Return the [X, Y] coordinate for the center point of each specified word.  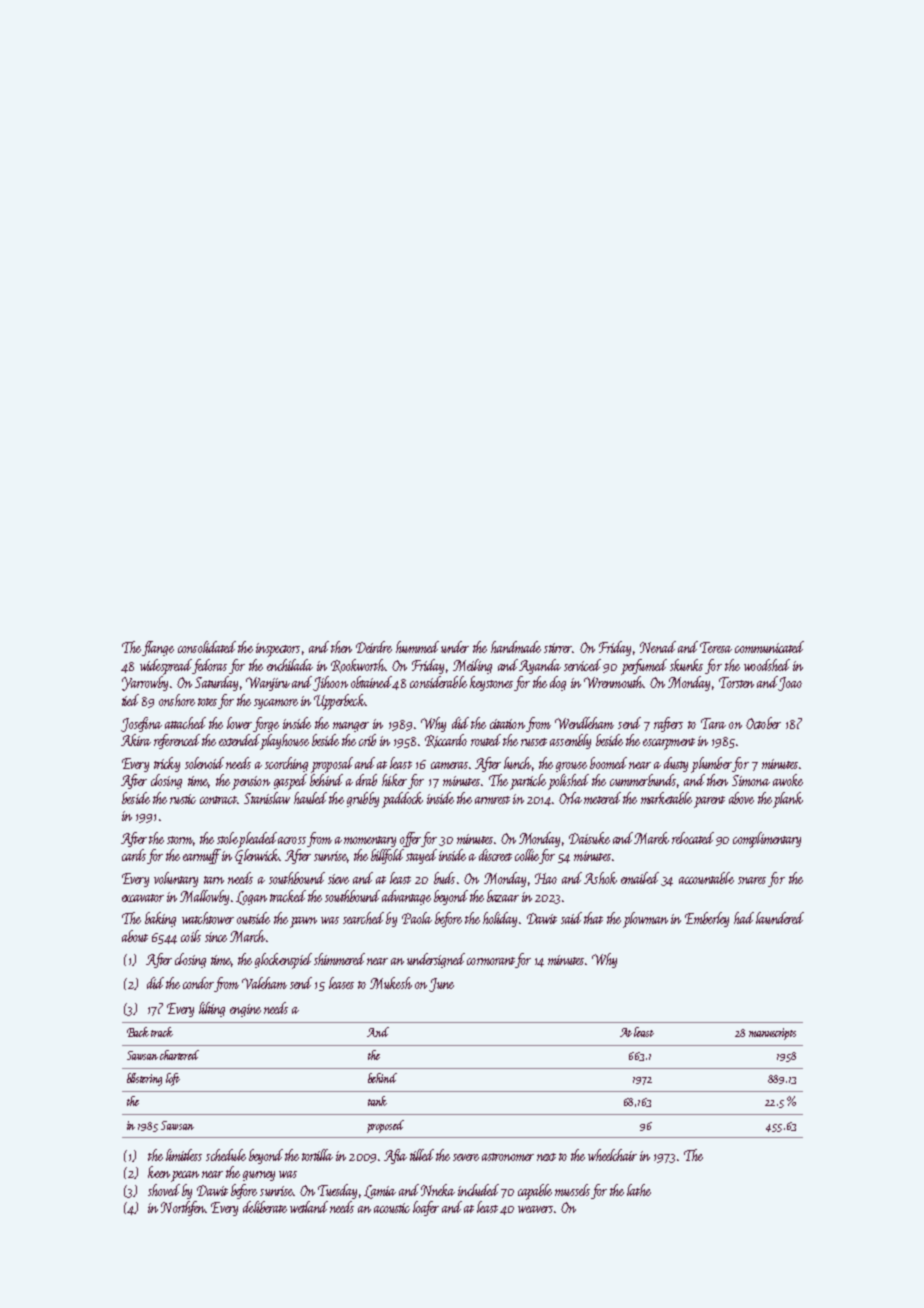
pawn [303, 922]
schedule [226, 1155]
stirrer [558, 648]
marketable [666, 798]
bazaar [503, 896]
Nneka [438, 1190]
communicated [769, 647]
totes [207, 702]
